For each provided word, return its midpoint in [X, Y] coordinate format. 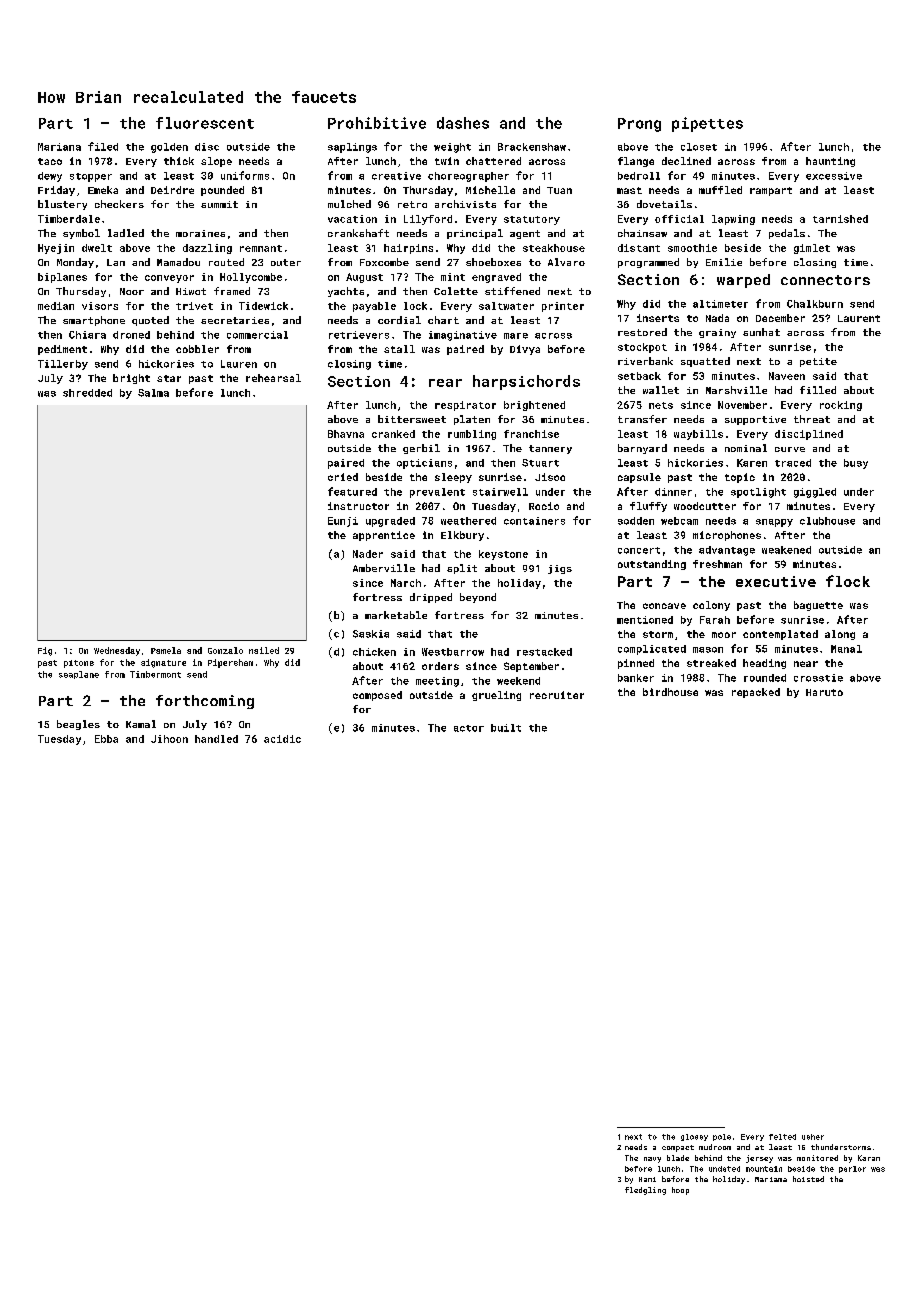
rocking [841, 406]
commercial [257, 335]
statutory [532, 220]
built [506, 728]
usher [813, 1137]
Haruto [824, 692]
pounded [222, 191]
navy [652, 1160]
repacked [756, 693]
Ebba [106, 739]
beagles [78, 725]
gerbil [421, 449]
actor [469, 728]
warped [743, 281]
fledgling [645, 1191]
